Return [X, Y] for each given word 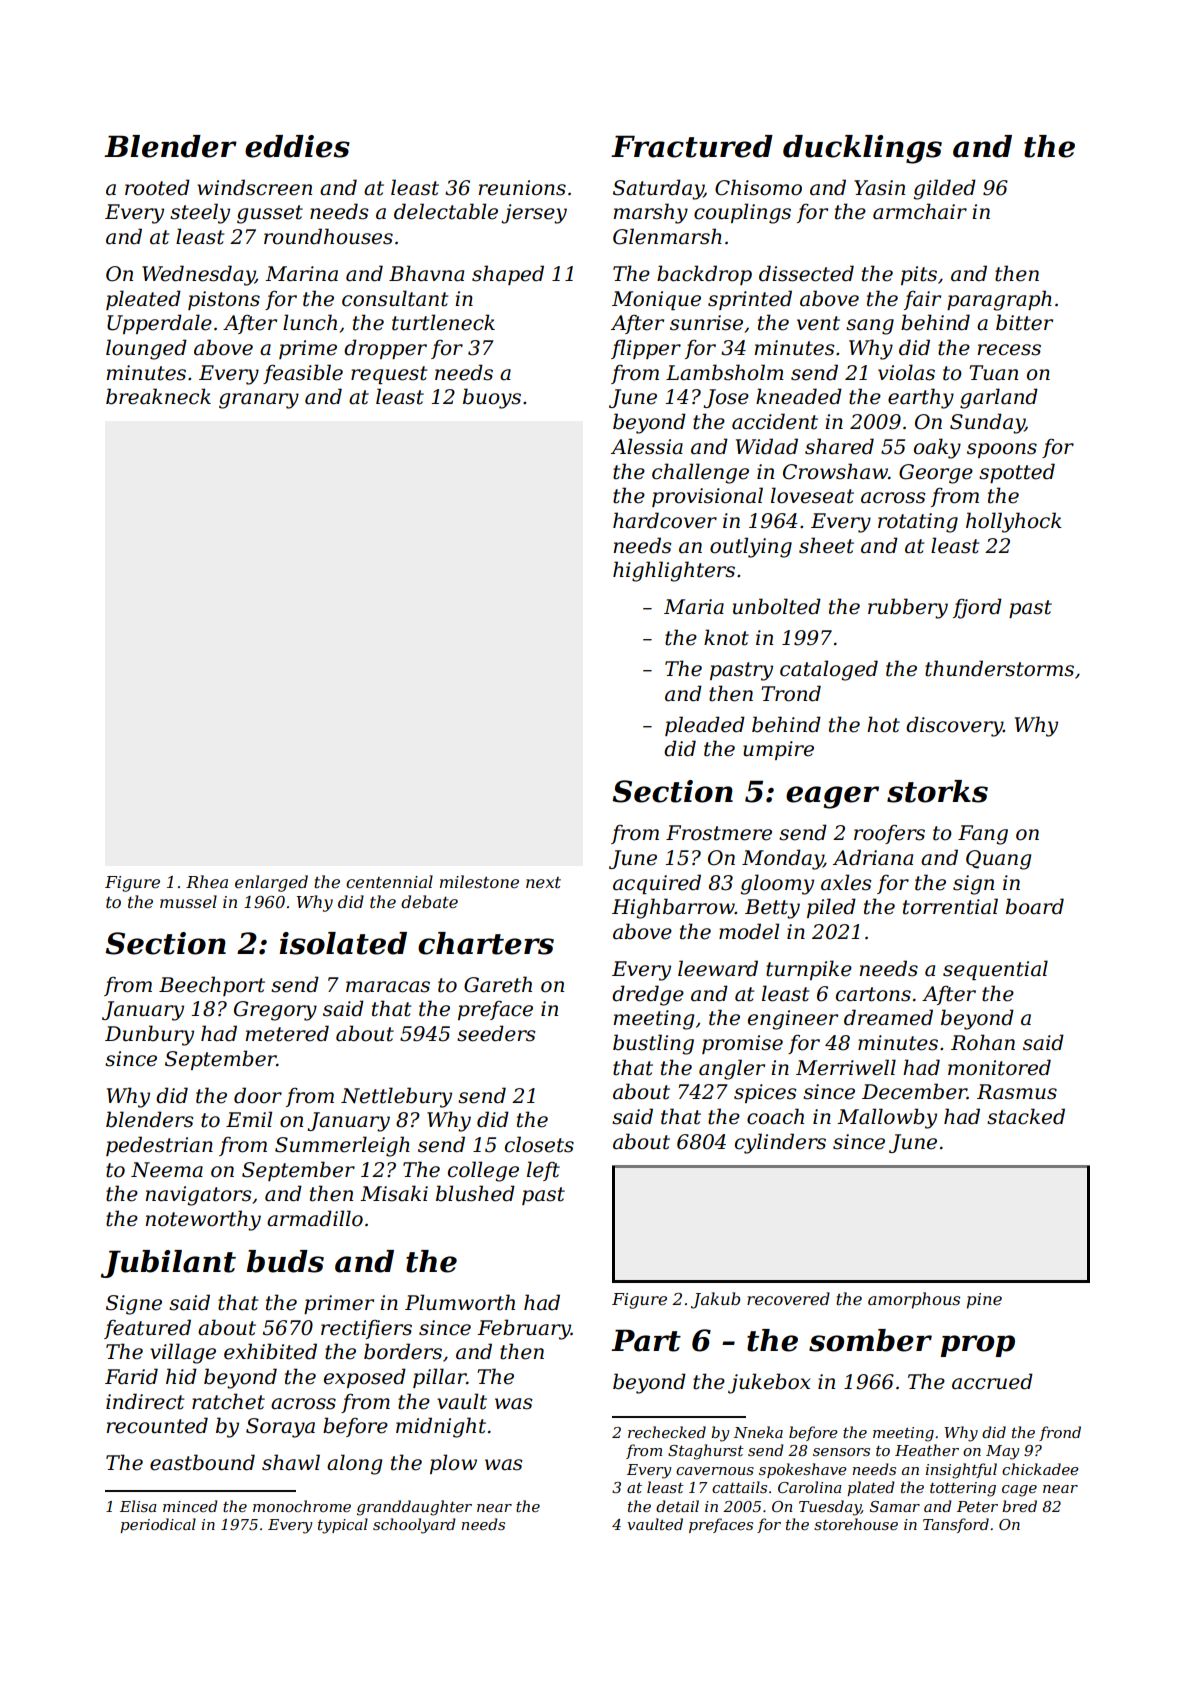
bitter [1024, 322]
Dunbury [149, 1035]
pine [984, 1301]
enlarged [271, 883]
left [543, 1171]
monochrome [302, 1506]
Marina [301, 274]
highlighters [674, 571]
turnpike [809, 970]
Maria [694, 607]
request [389, 375]
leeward [718, 968]
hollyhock [1014, 522]
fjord [977, 608]
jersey [534, 214]
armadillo [315, 1218]
